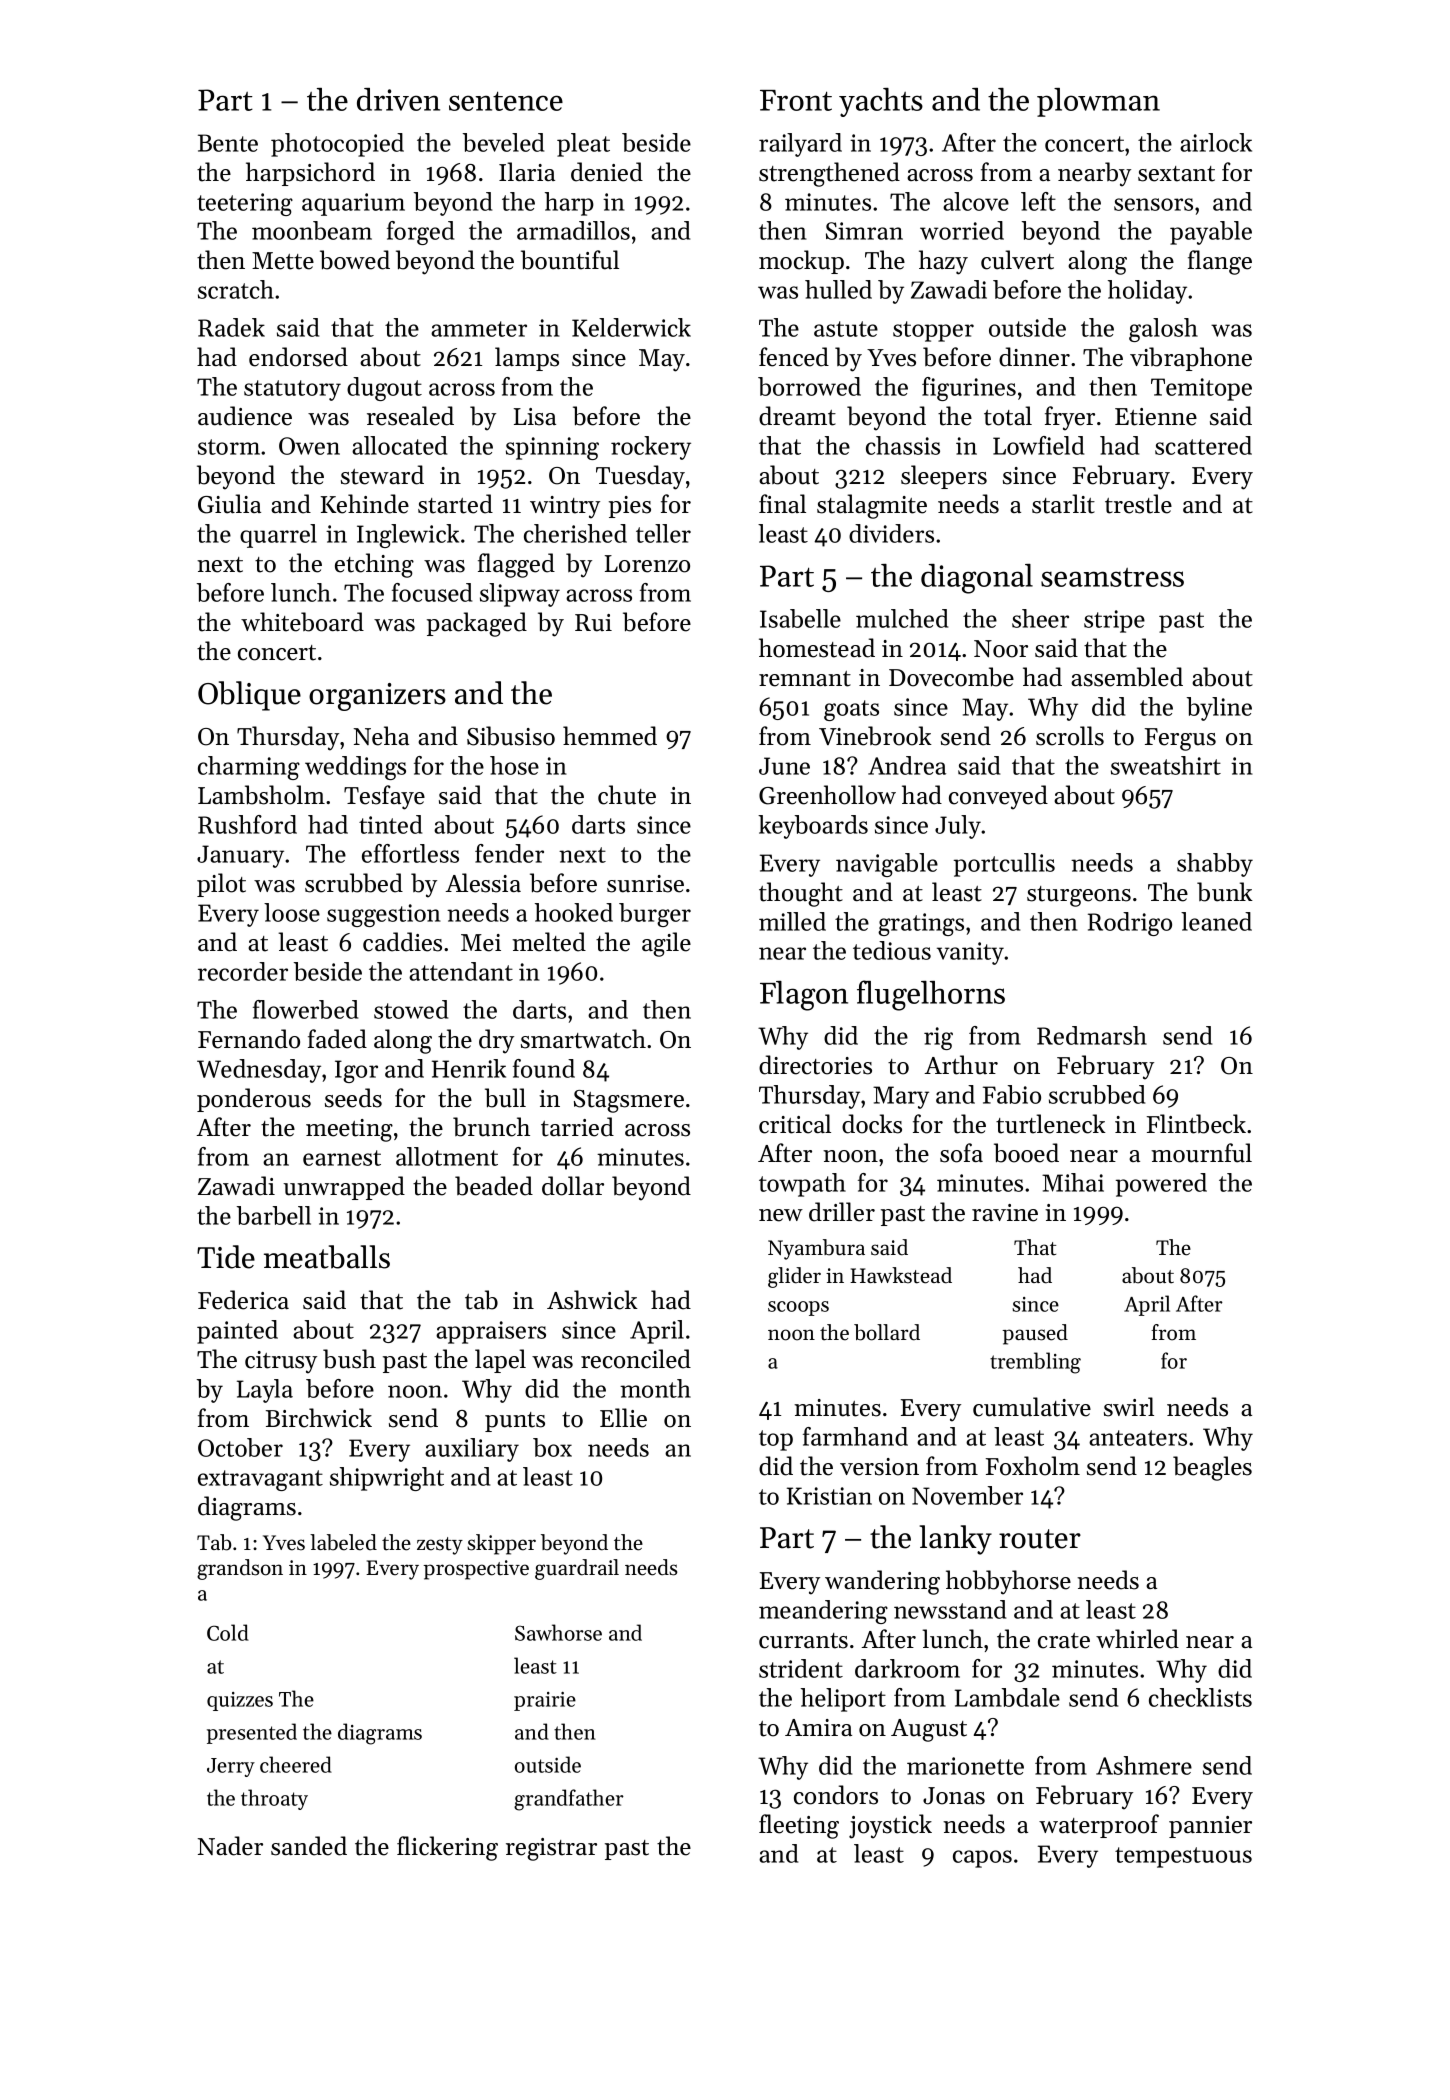  I want to click on version, so click(879, 1467).
